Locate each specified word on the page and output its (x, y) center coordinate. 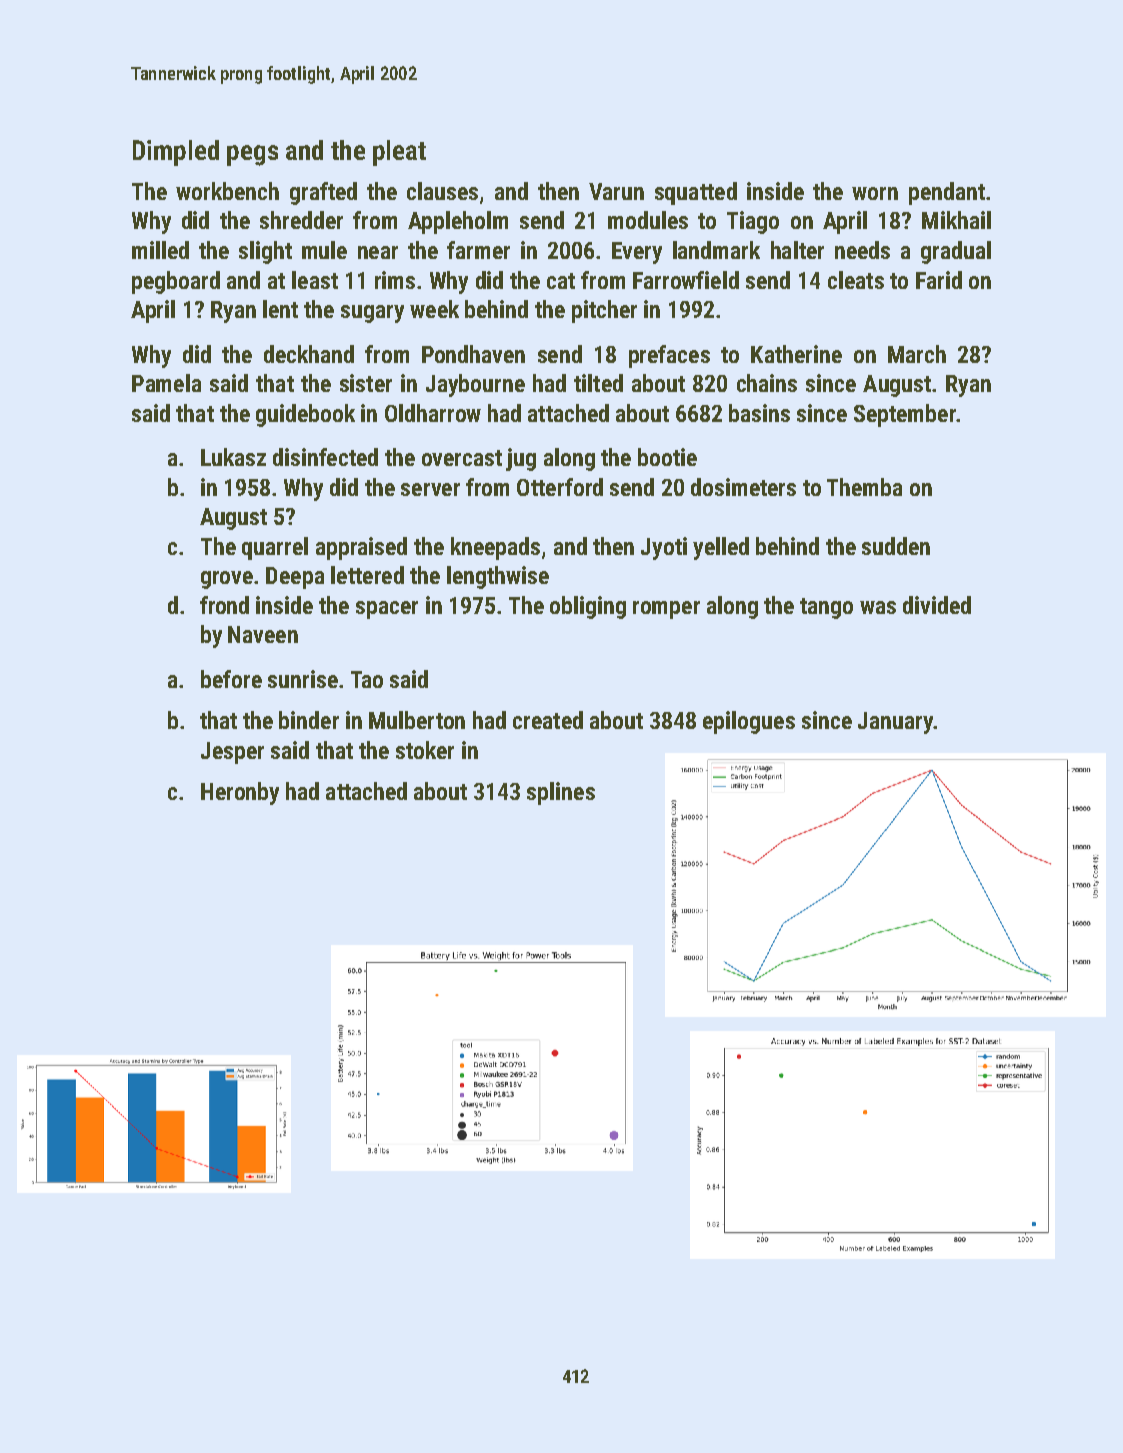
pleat (399, 153)
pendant (947, 193)
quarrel (275, 548)
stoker (425, 750)
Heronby (240, 793)
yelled (721, 548)
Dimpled (176, 153)
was (878, 607)
